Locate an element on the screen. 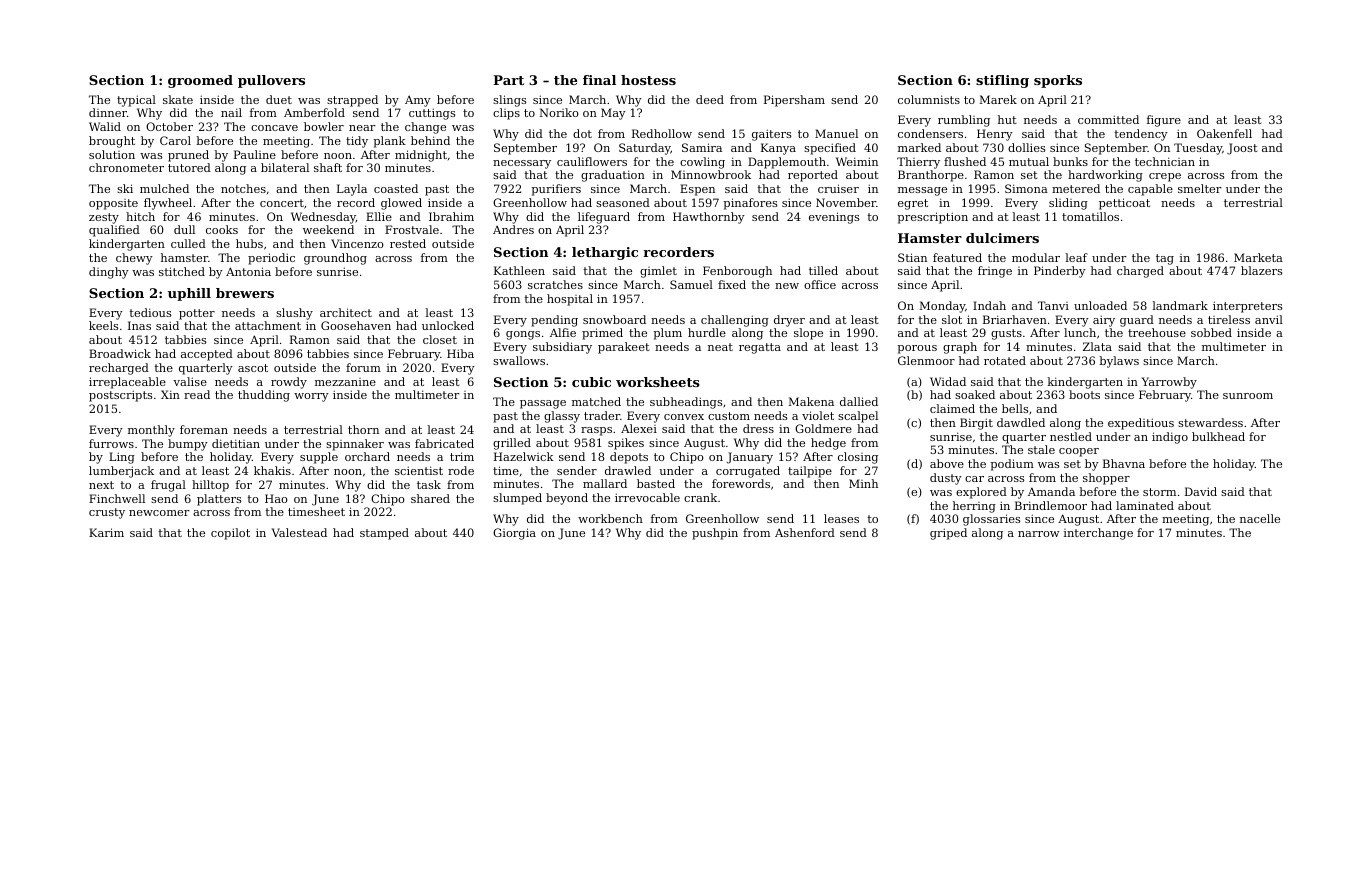 The height and width of the screenshot is (887, 1372). closet is located at coordinates (440, 339).
